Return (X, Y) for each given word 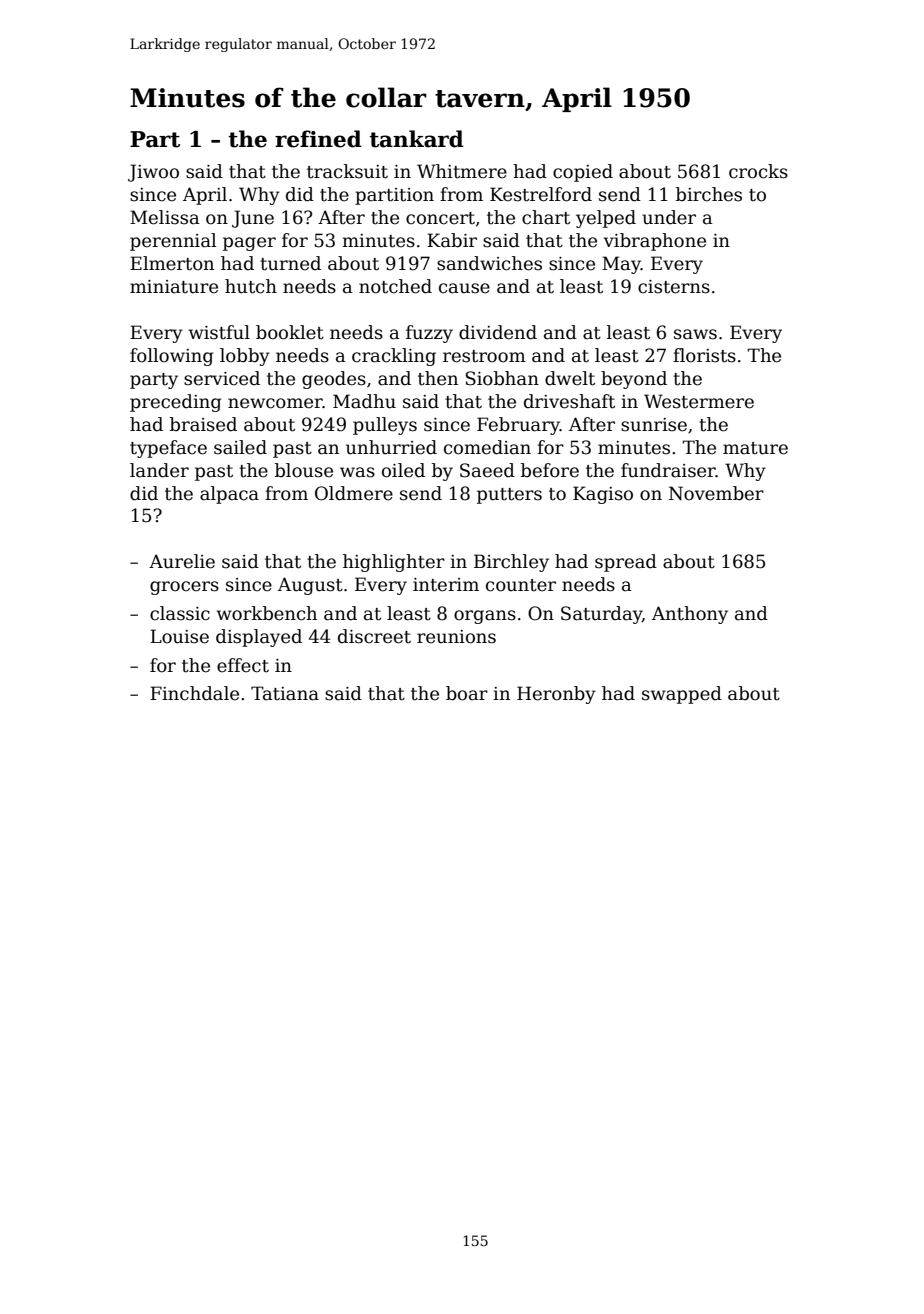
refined (318, 139)
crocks (758, 171)
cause (464, 288)
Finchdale (194, 693)
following (171, 357)
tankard (416, 139)
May (621, 265)
